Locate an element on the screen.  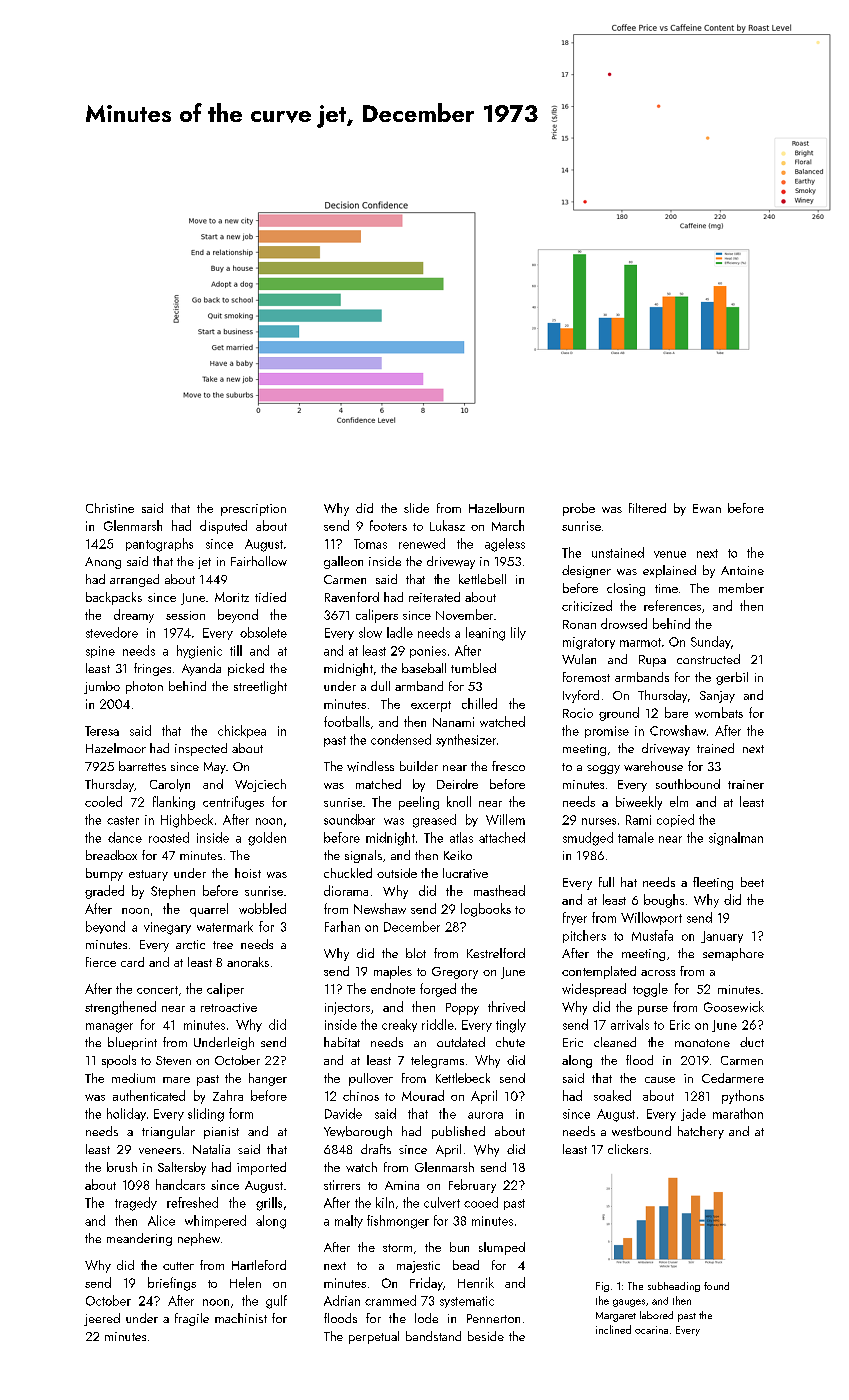
Mustafa is located at coordinates (652, 935).
